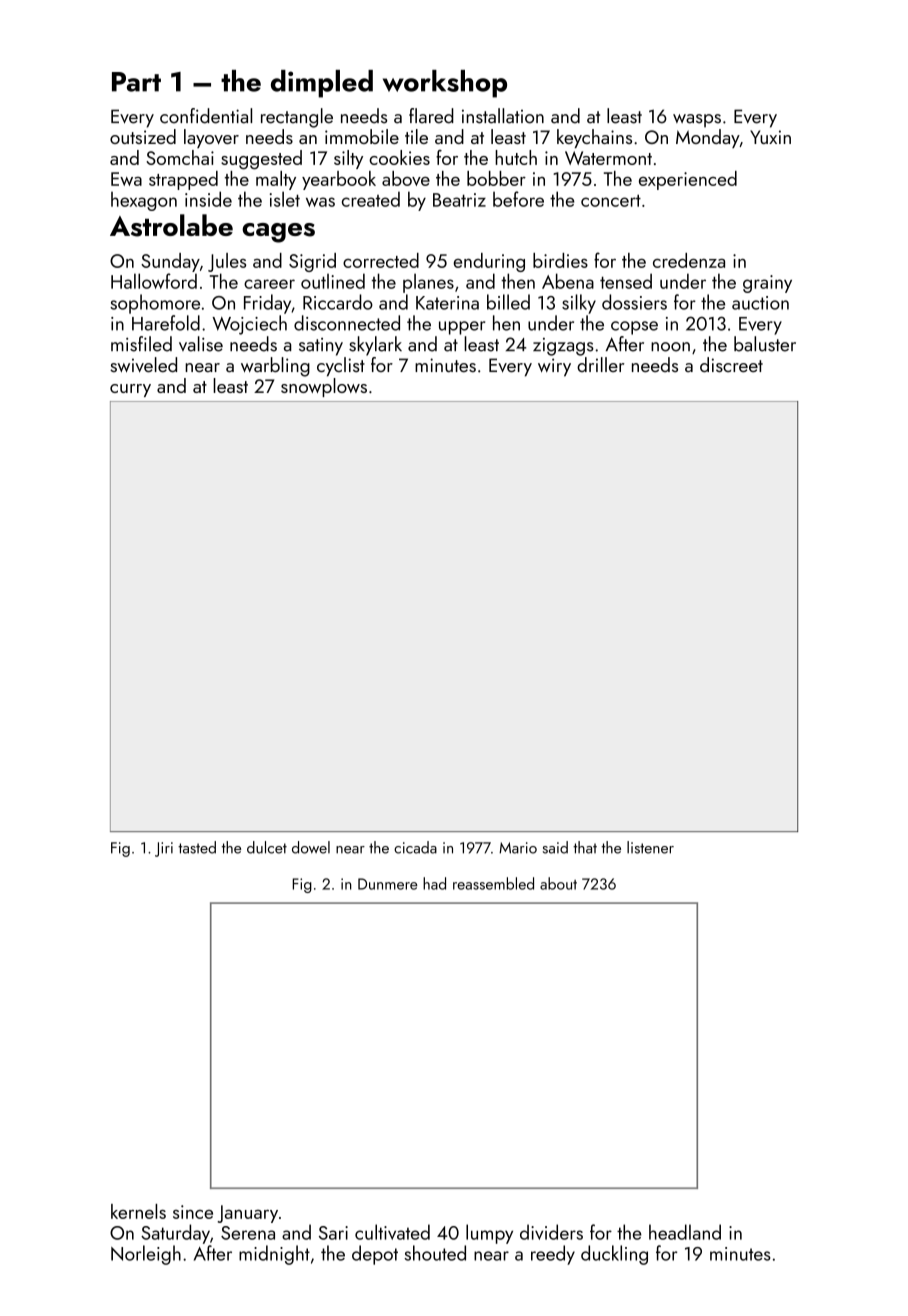 The image size is (908, 1316). What do you see at coordinates (697, 121) in the document?
I see `wasps` at bounding box center [697, 121].
